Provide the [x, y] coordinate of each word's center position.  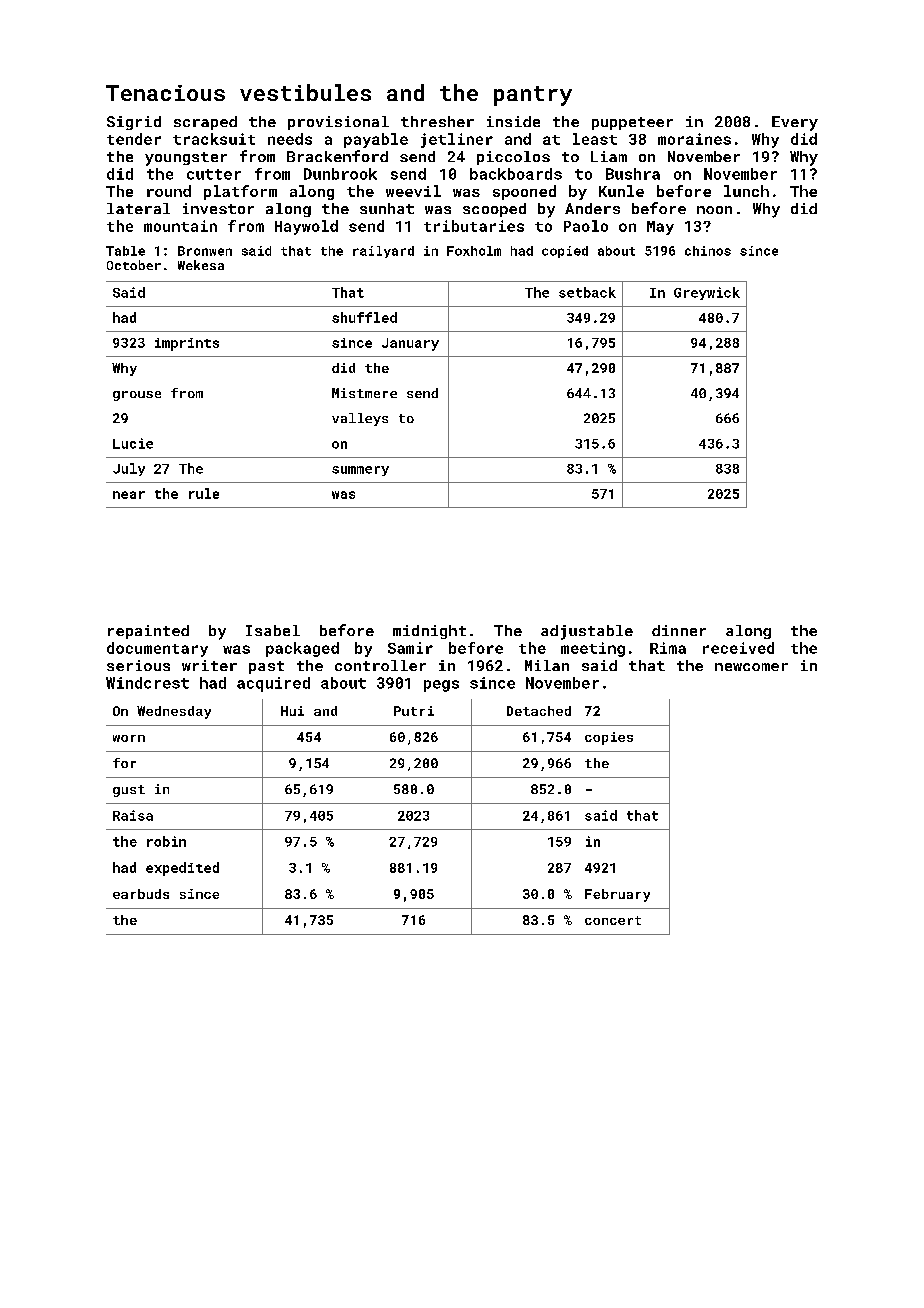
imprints [187, 344]
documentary [157, 649]
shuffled [364, 317]
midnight [429, 632]
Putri [414, 711]
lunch [746, 191]
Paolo [586, 226]
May [660, 228]
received [738, 648]
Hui [292, 711]
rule [204, 493]
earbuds [141, 894]
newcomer [751, 667]
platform [240, 192]
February [617, 895]
